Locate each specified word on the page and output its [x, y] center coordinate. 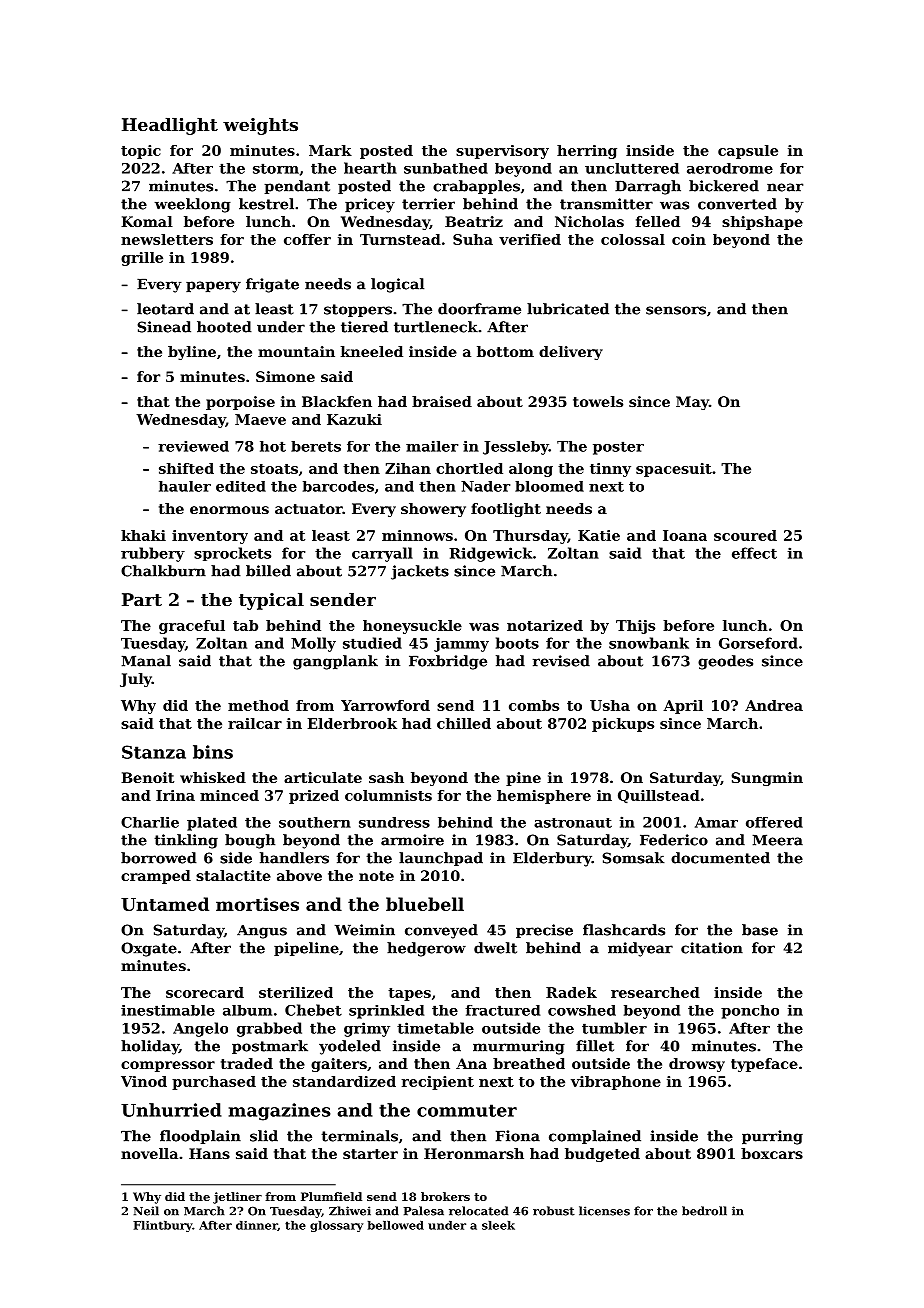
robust [554, 1211]
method [258, 705]
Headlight [170, 126]
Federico [674, 840]
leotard [165, 309]
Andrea [774, 705]
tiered [364, 327]
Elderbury [552, 859]
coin [689, 239]
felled [658, 221]
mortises [257, 904]
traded [247, 1063]
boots [517, 643]
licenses [604, 1211]
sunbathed [446, 168]
